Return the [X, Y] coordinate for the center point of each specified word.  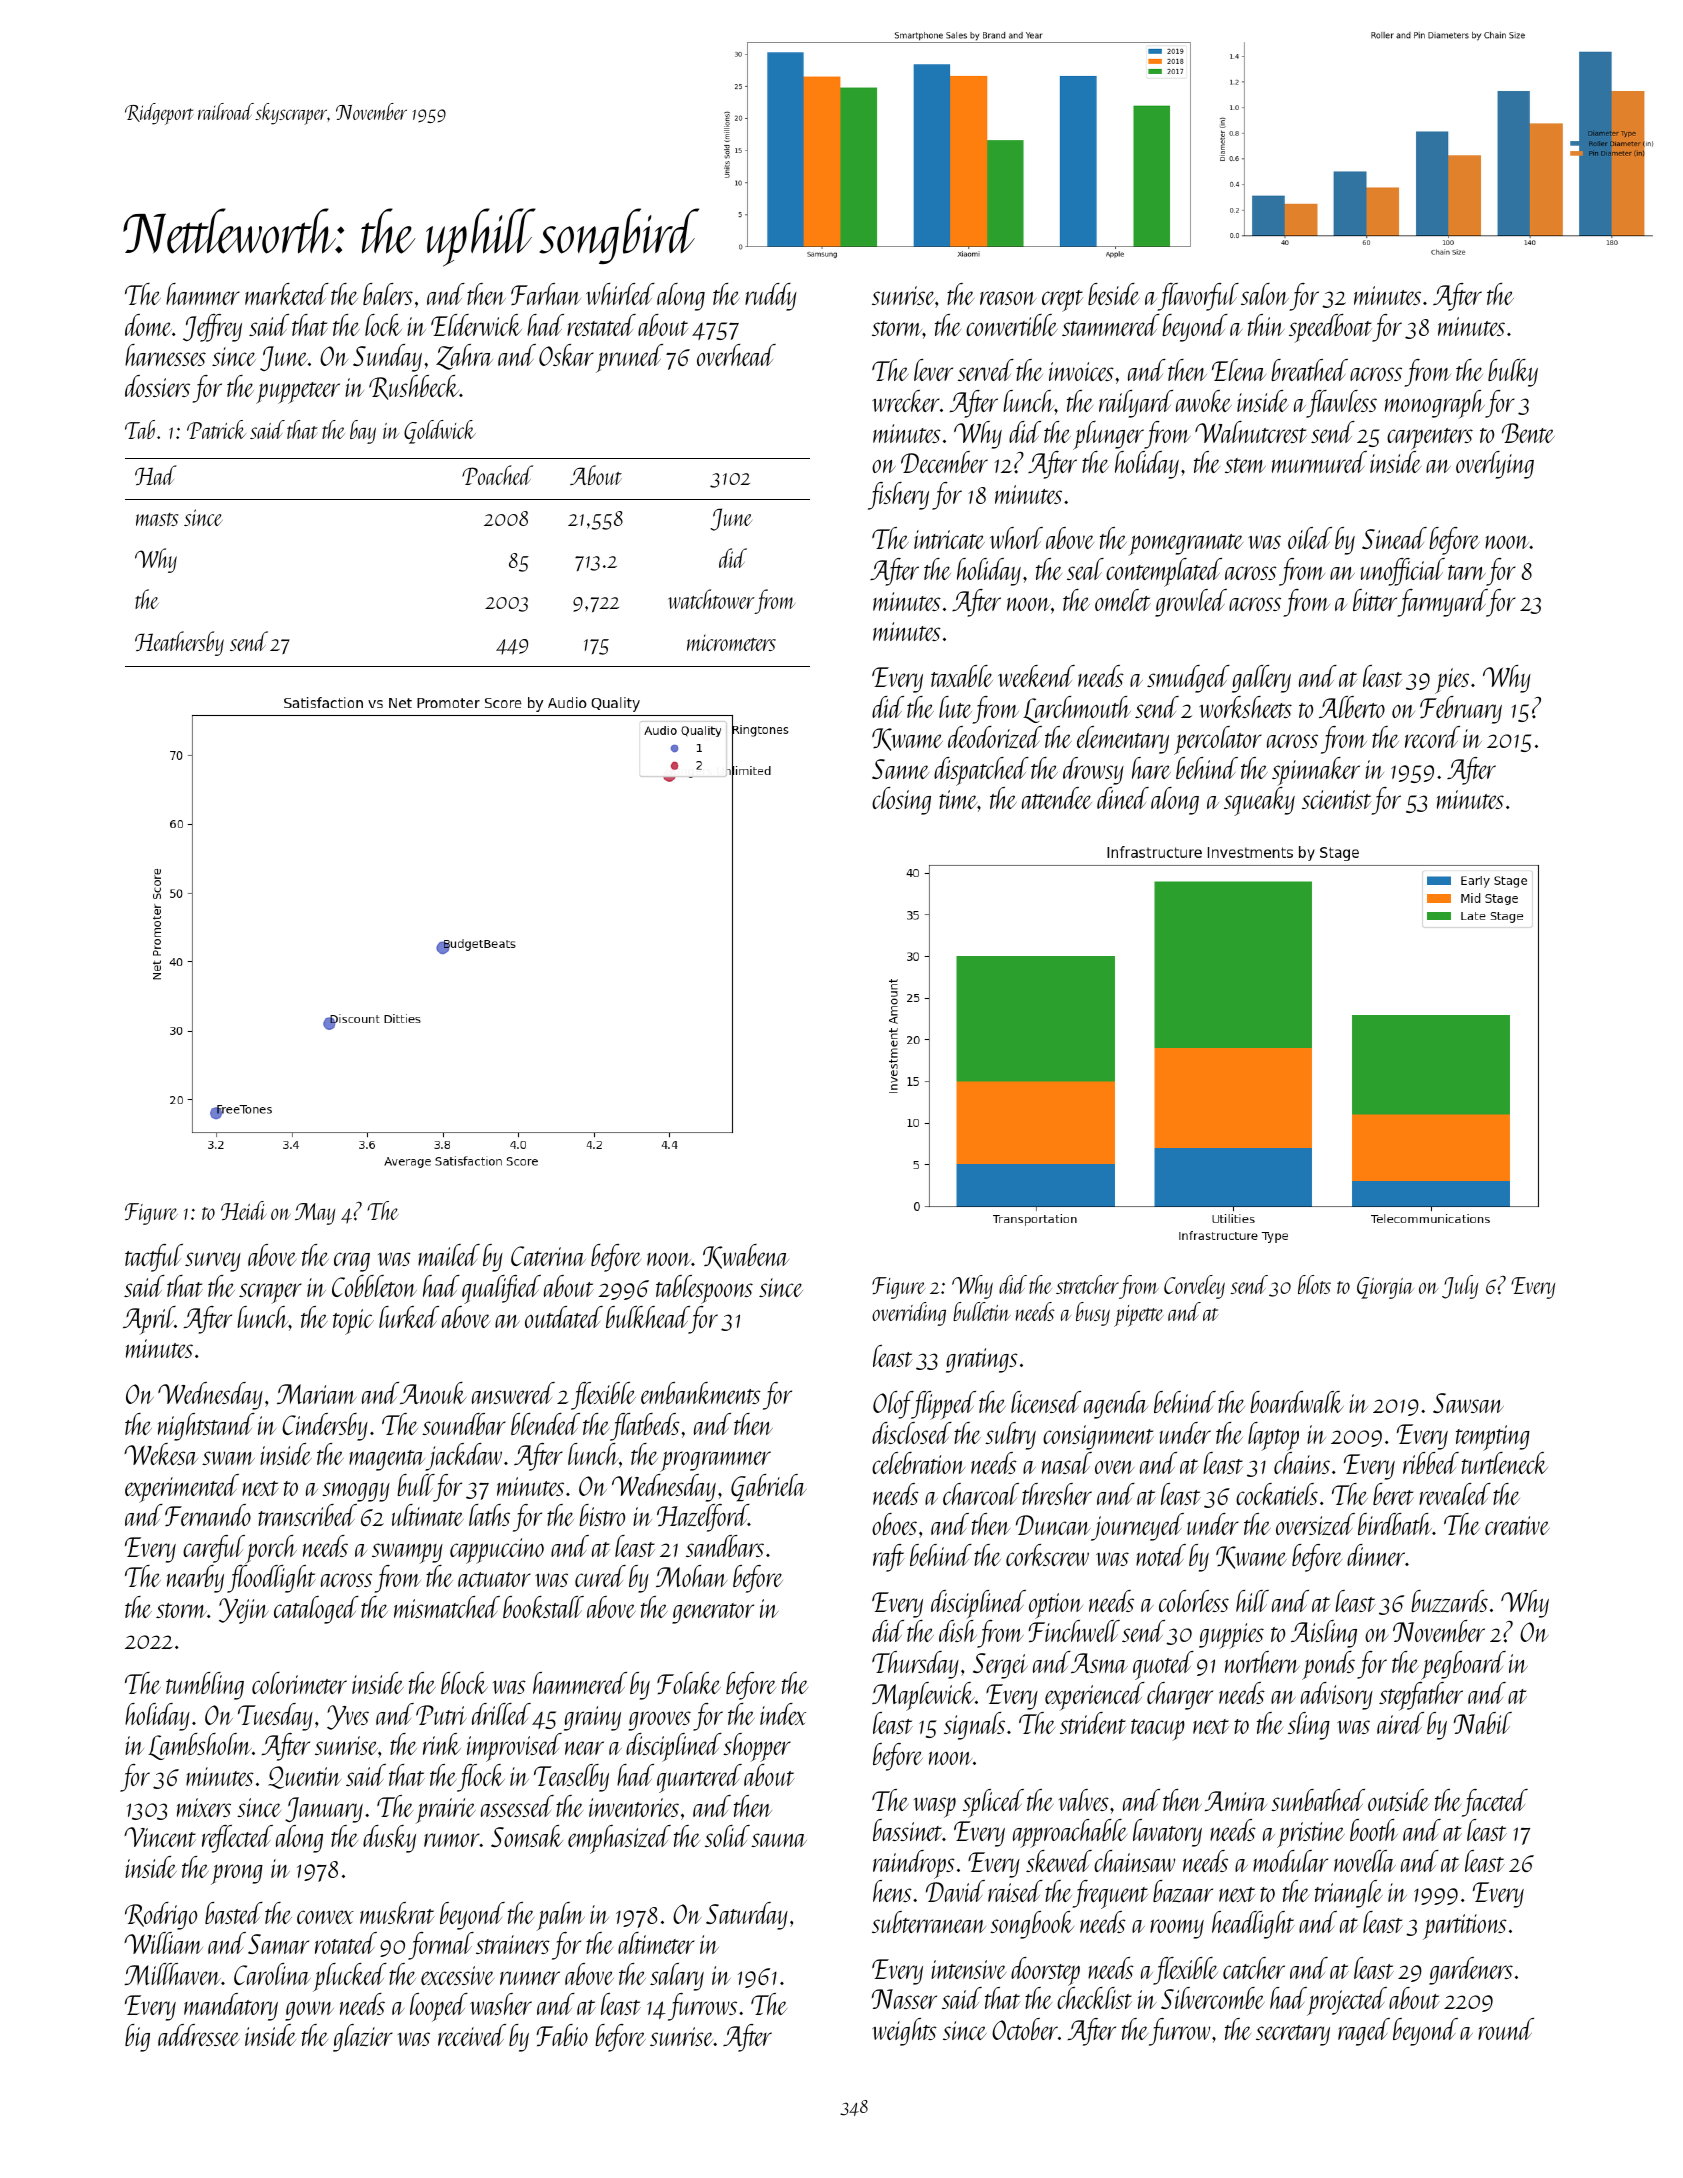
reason [1008, 298]
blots [1314, 1284]
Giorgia [1385, 1288]
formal [441, 1946]
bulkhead [647, 1317]
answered [513, 1393]
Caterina [548, 1256]
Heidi [244, 1210]
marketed [287, 294]
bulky [1513, 373]
